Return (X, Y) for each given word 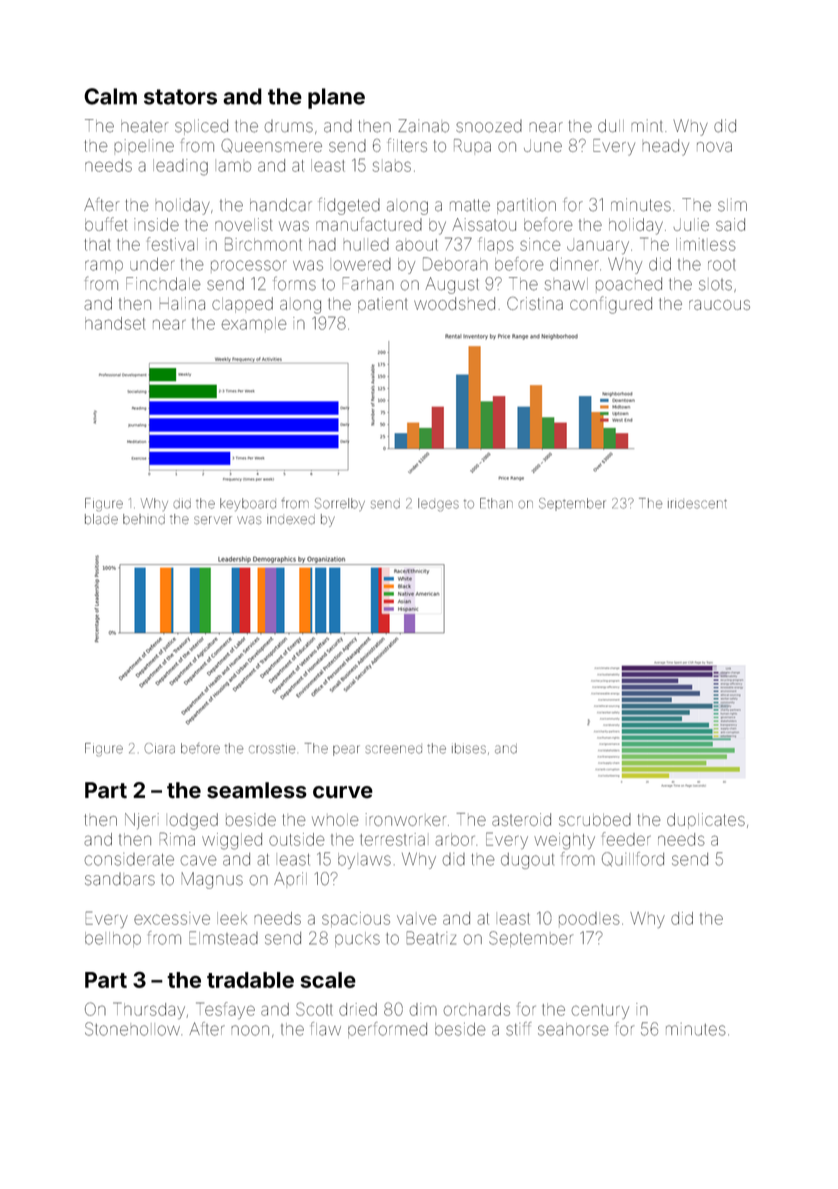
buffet (106, 224)
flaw (326, 1029)
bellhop (113, 939)
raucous (719, 305)
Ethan (496, 503)
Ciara (160, 748)
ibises (469, 748)
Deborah (455, 264)
